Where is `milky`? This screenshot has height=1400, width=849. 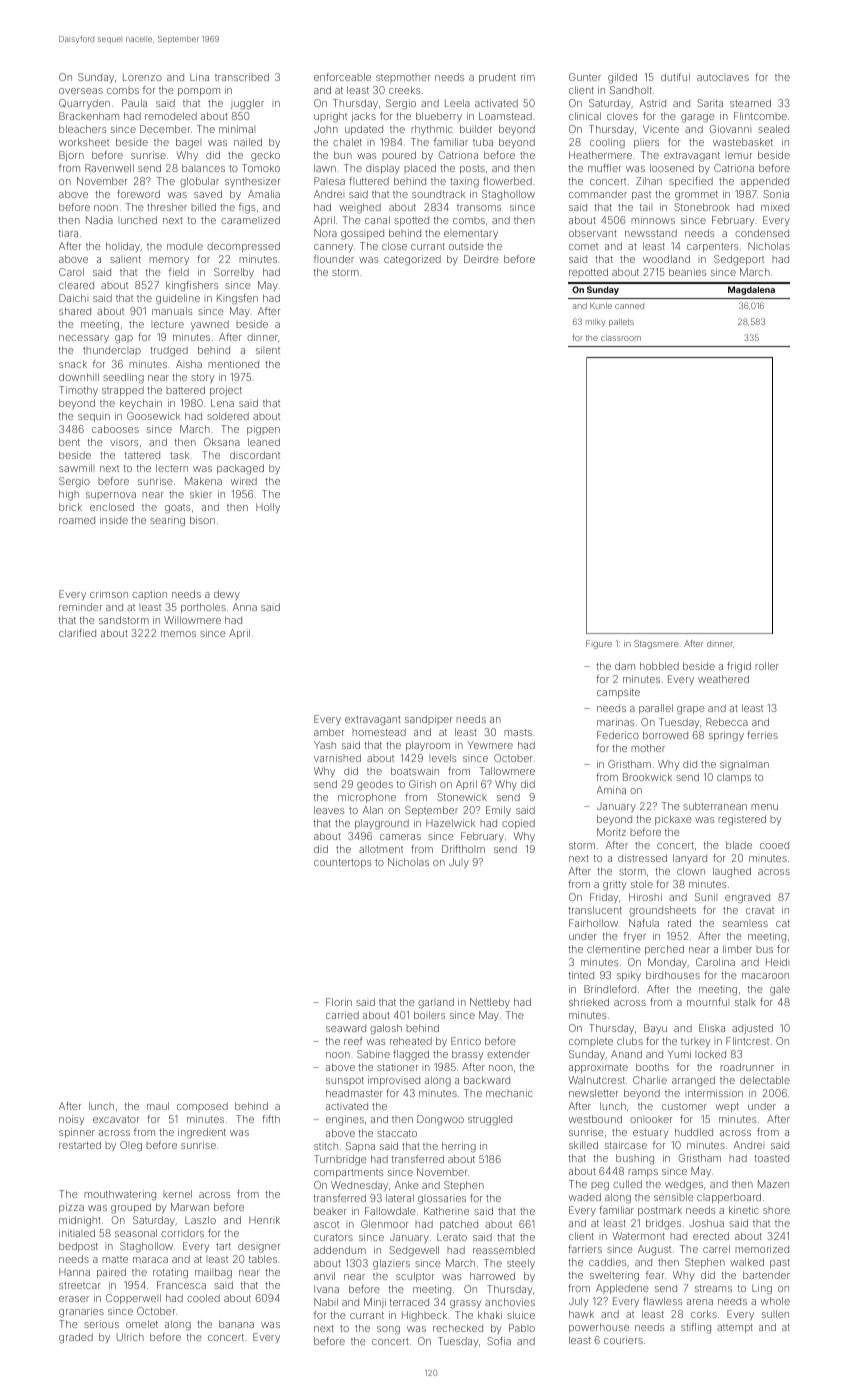
milky is located at coordinates (596, 323).
